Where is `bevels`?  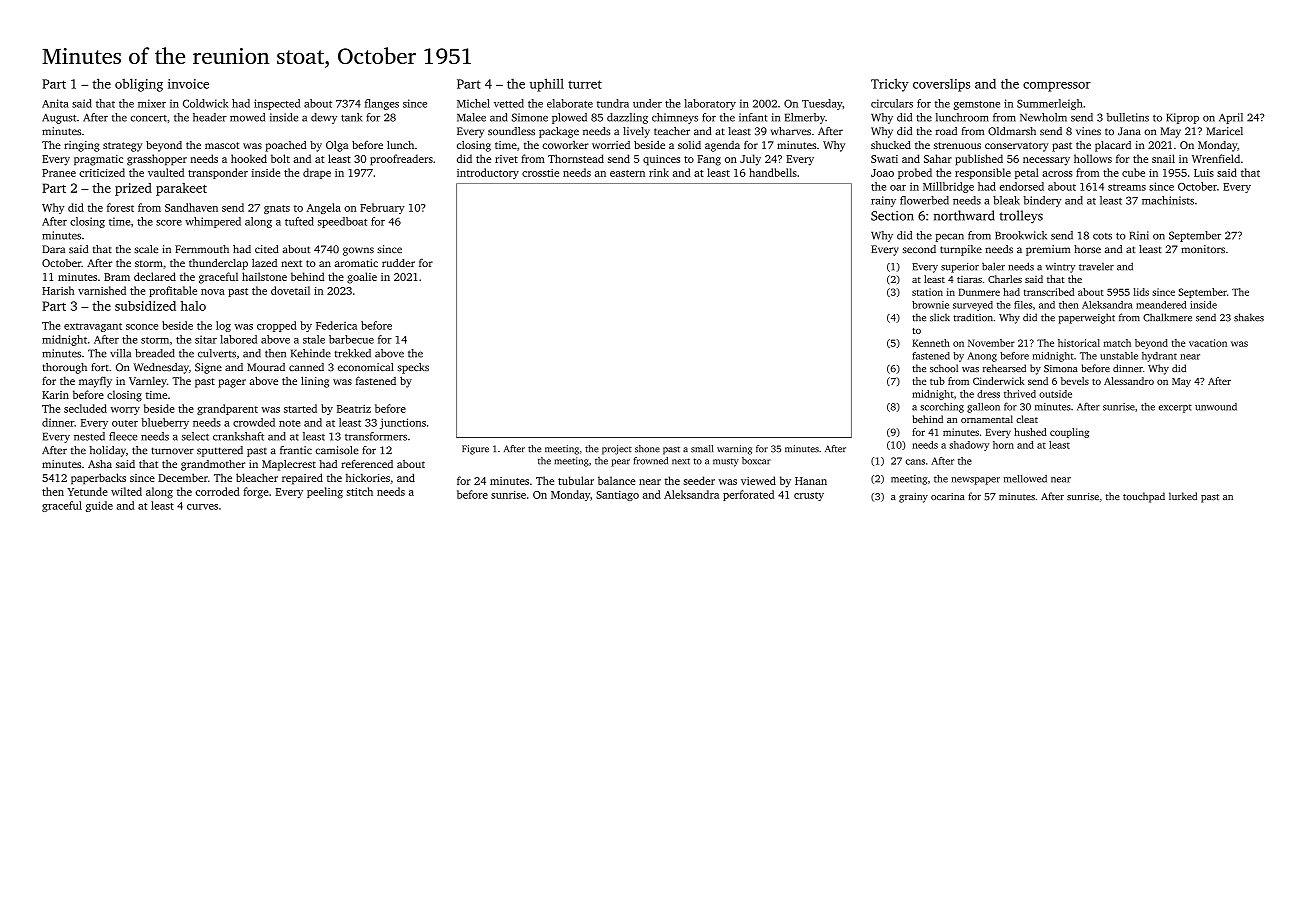
bevels is located at coordinates (1075, 381).
